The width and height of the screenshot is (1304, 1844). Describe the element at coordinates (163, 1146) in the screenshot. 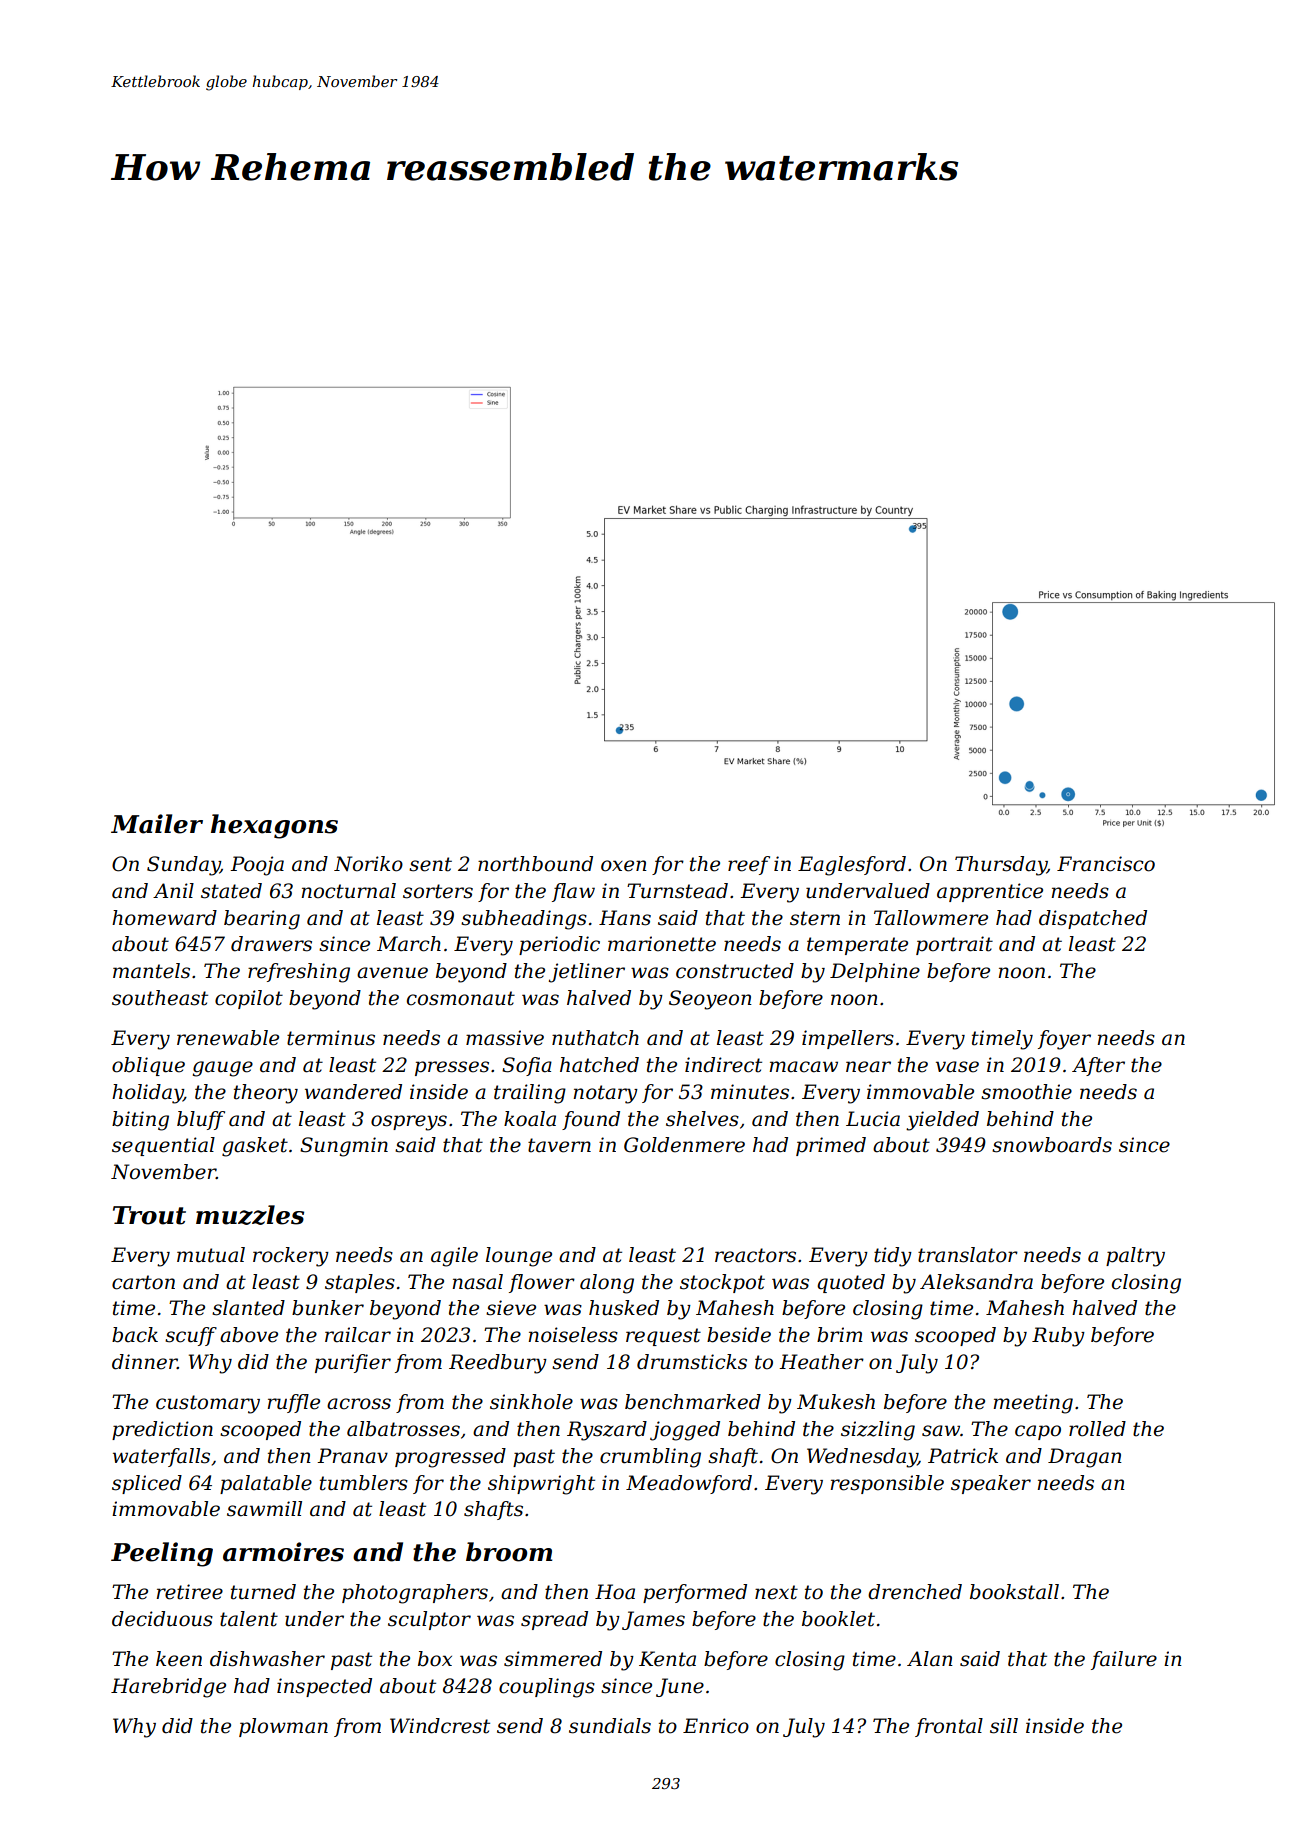

I see `sequential` at that location.
